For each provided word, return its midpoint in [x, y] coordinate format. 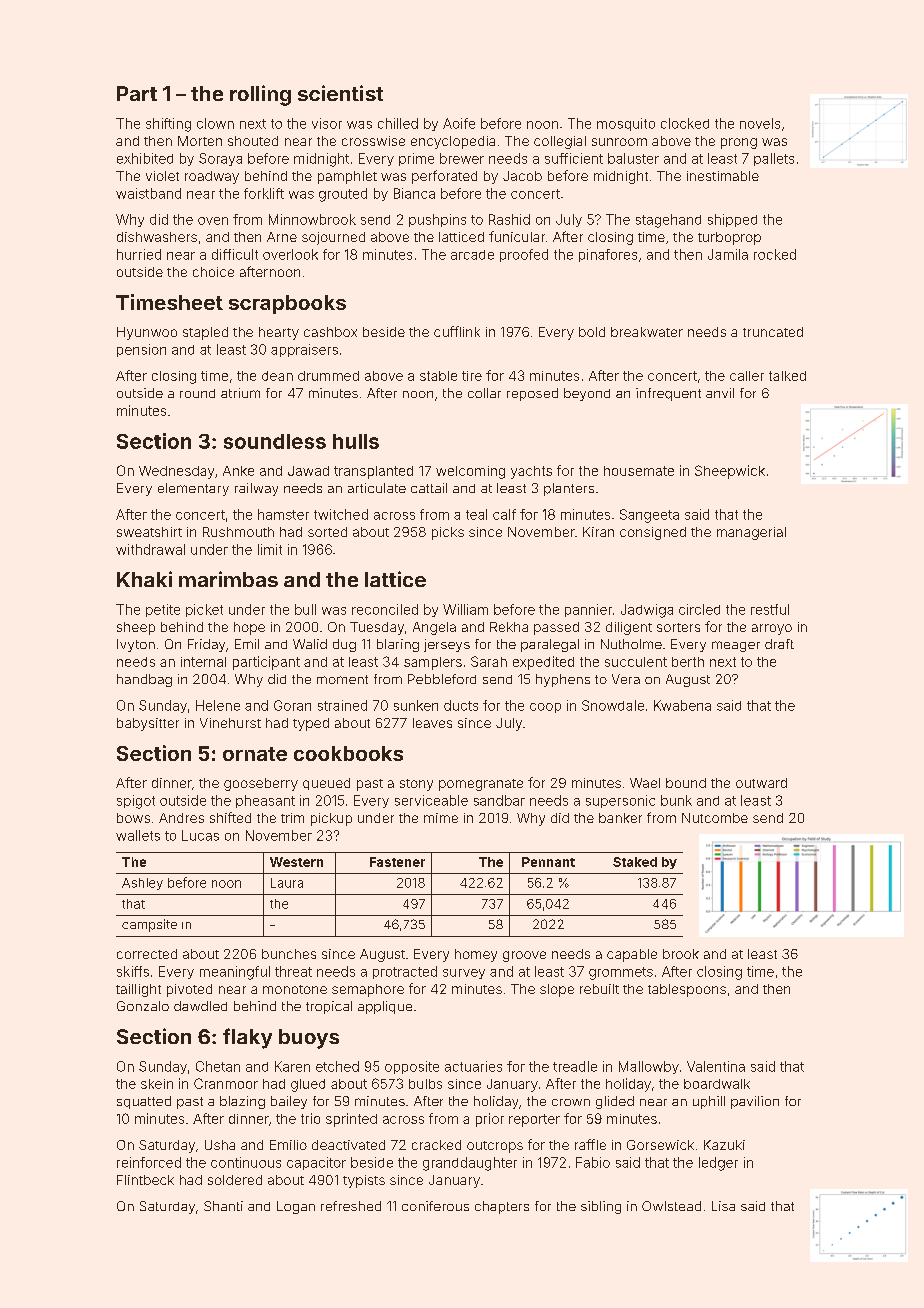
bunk [676, 800]
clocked [685, 123]
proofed [524, 255]
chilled [398, 123]
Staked [635, 862]
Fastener [397, 862]
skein [157, 1084]
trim [292, 818]
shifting [168, 125]
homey [476, 955]
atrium [240, 393]
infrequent [668, 394]
